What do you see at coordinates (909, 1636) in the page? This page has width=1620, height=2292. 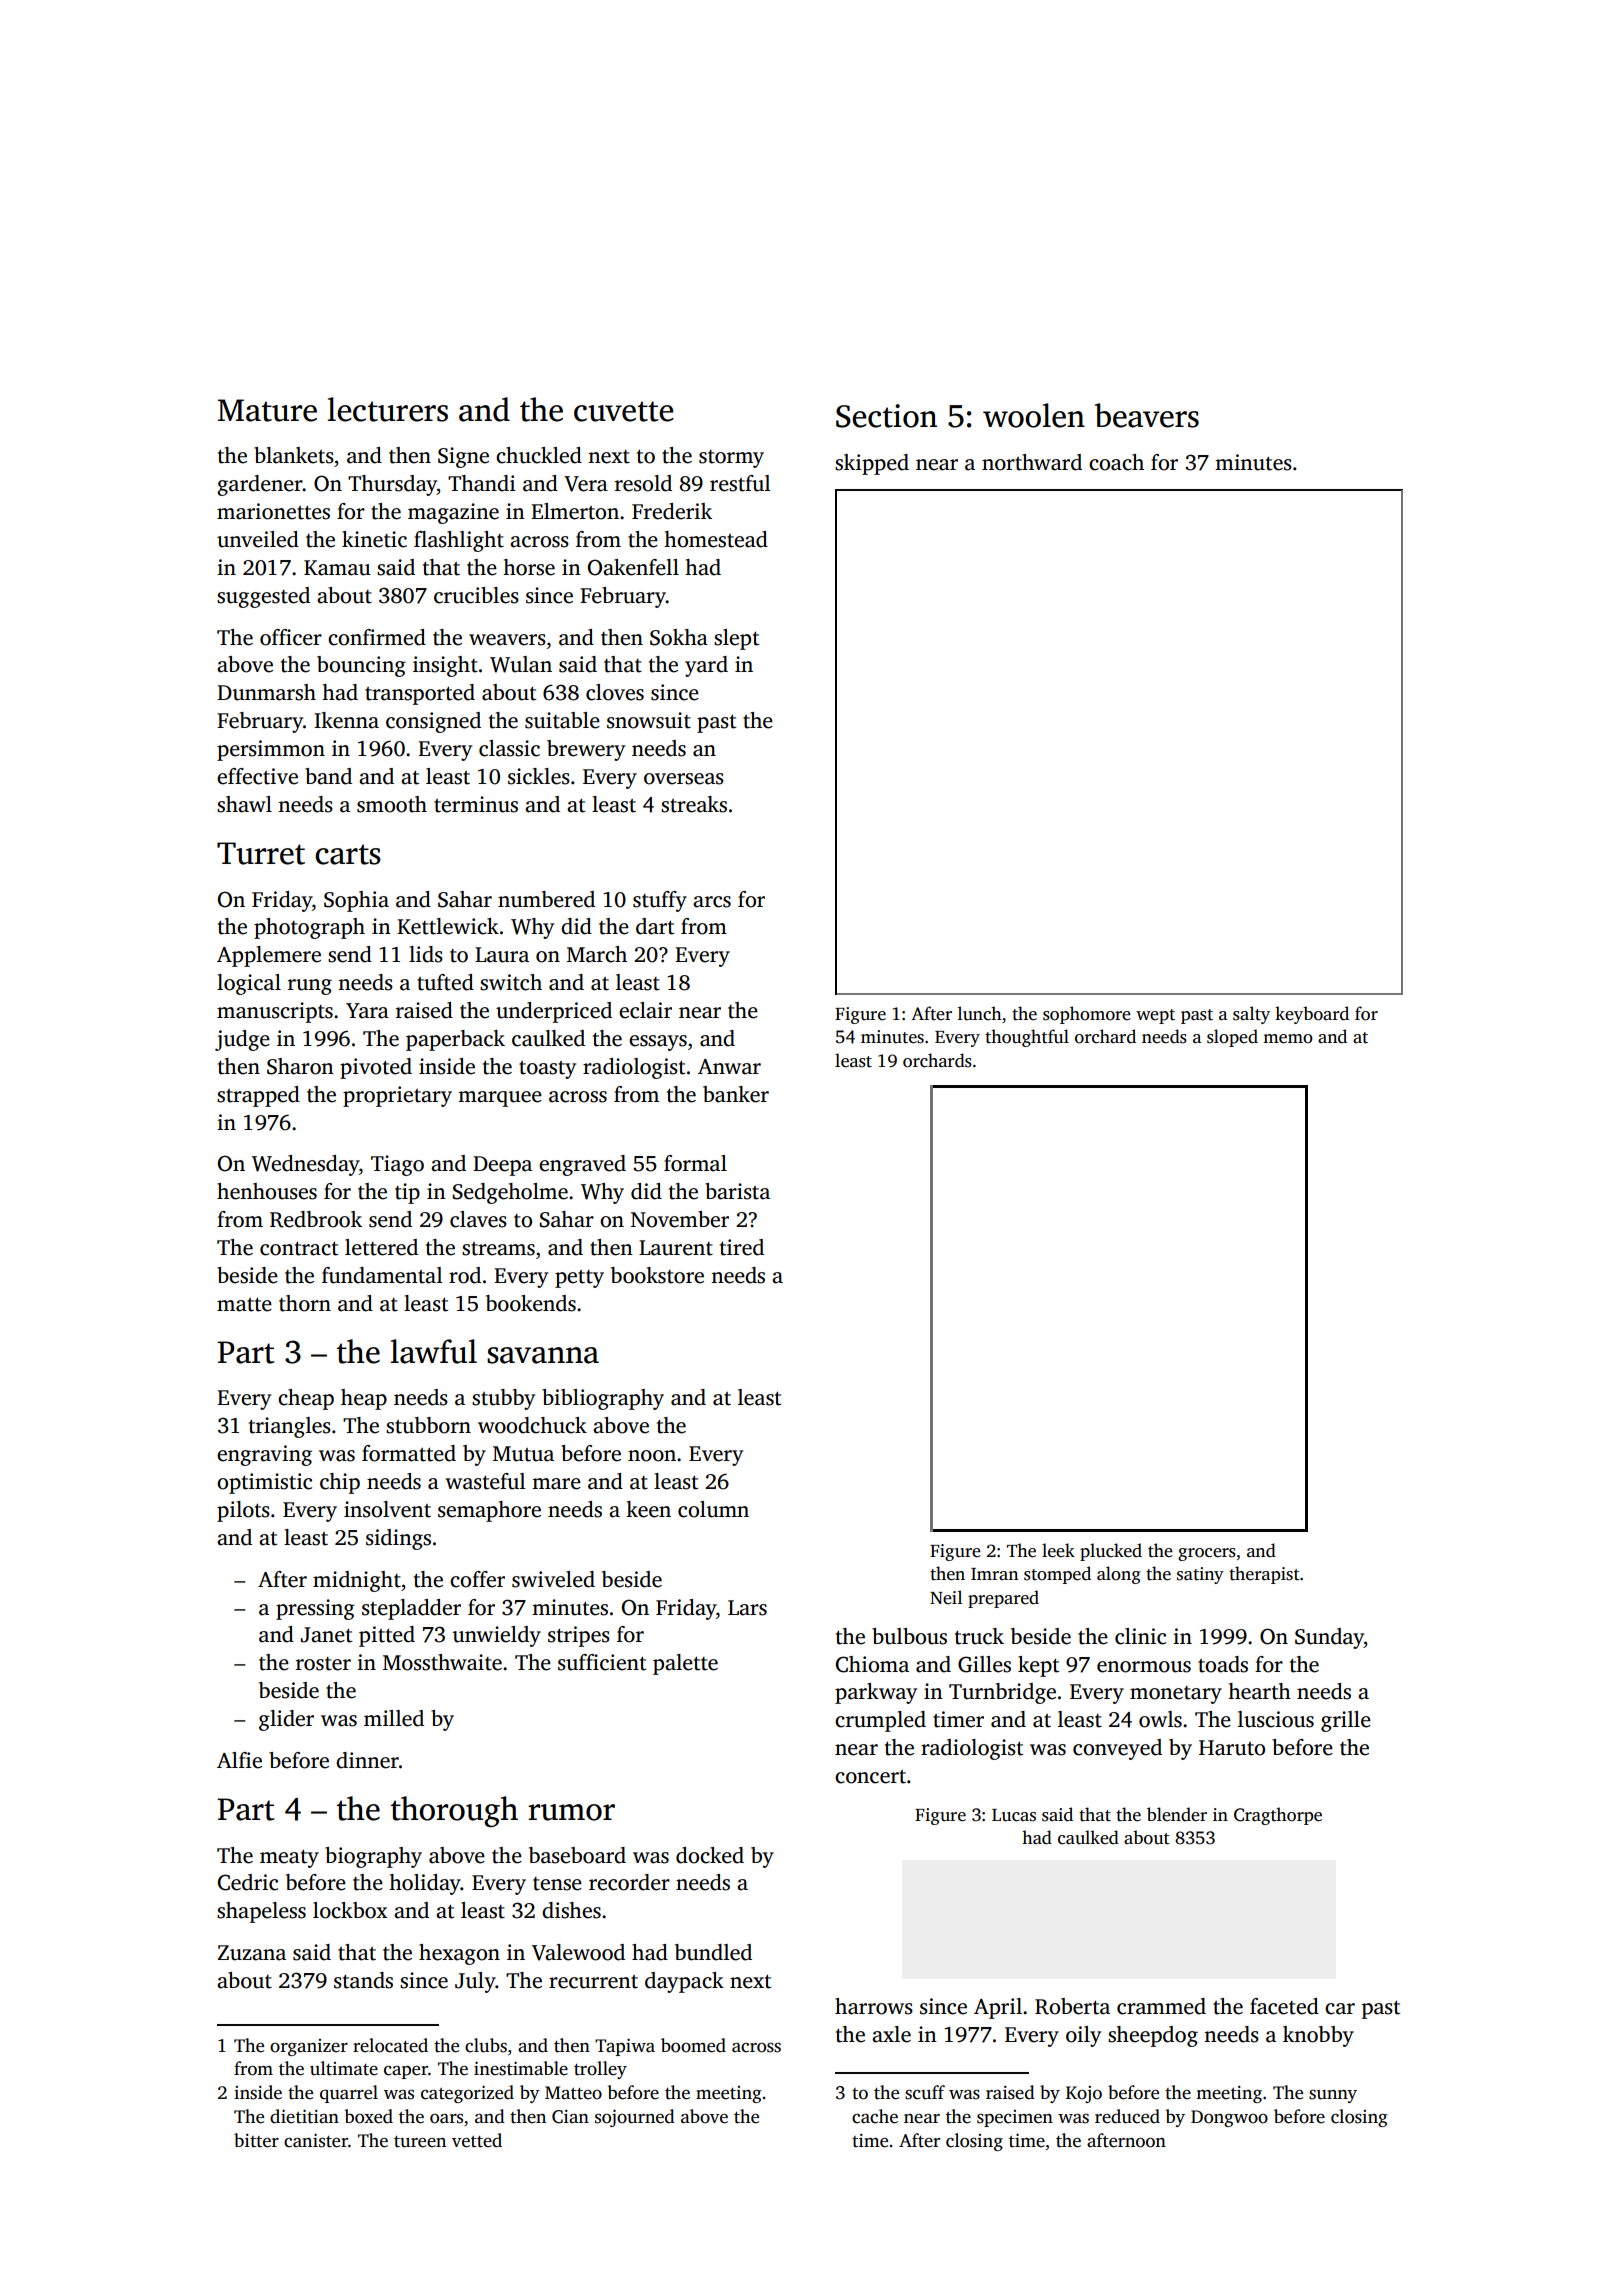 I see `bulbous` at bounding box center [909, 1636].
